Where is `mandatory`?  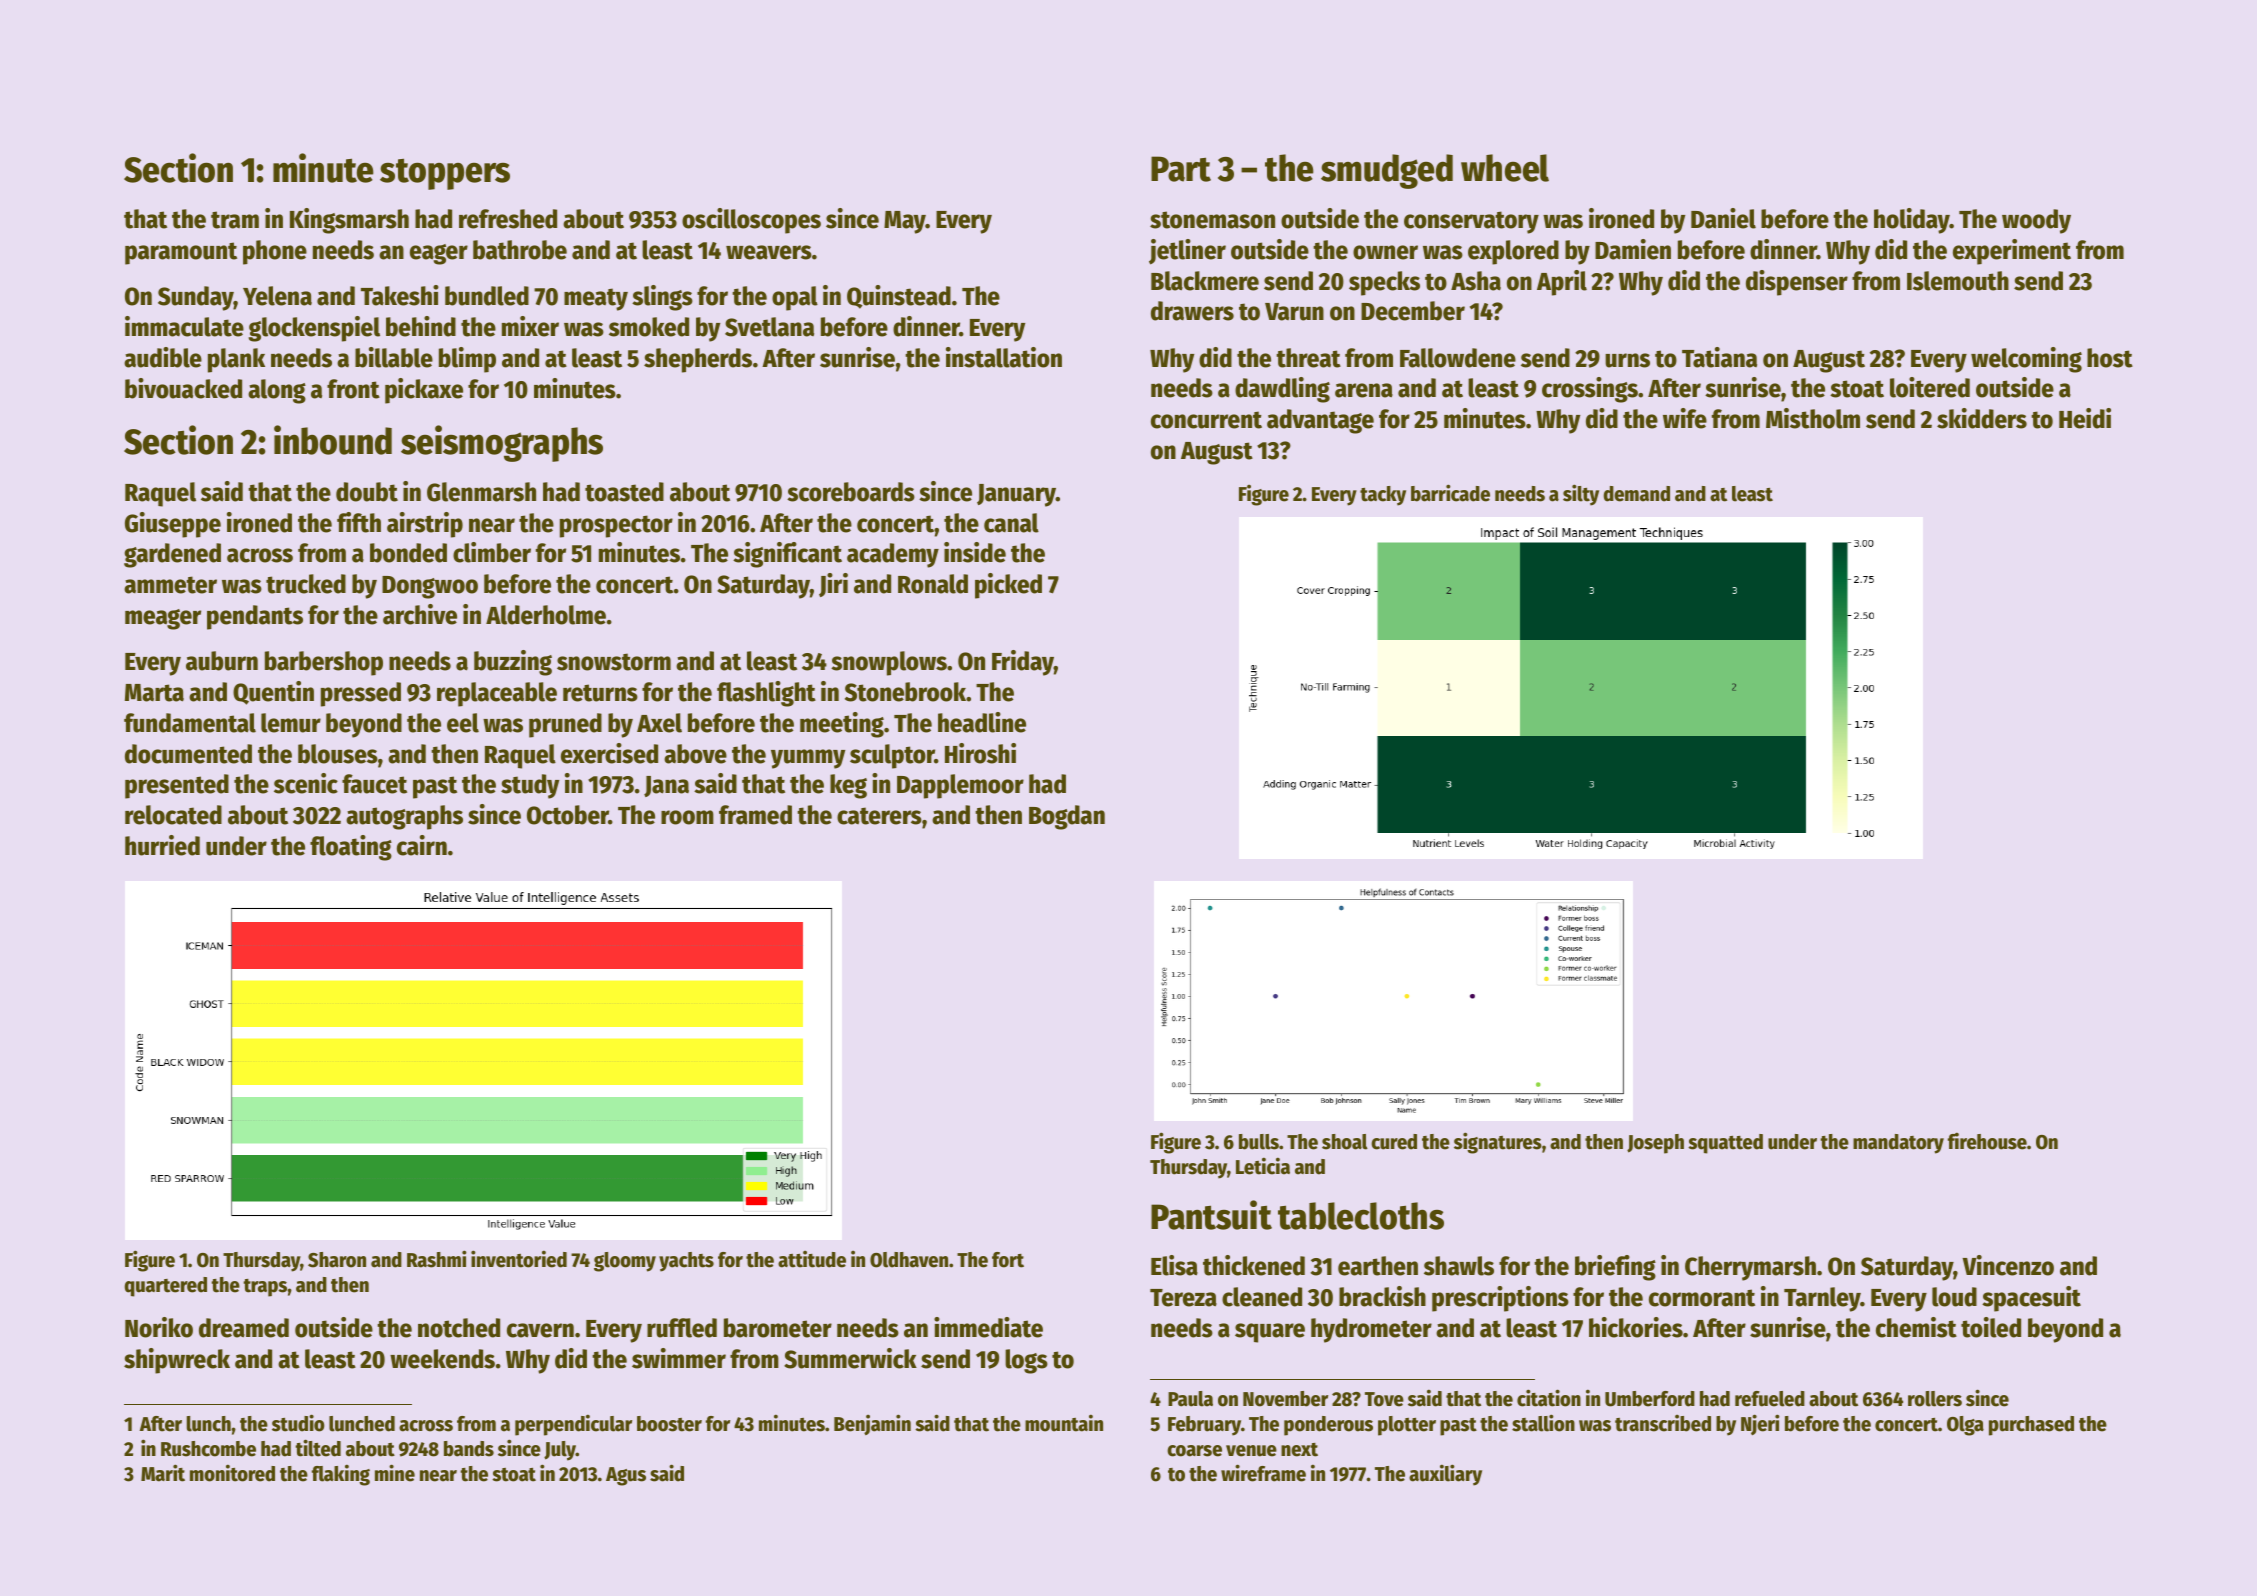 mandatory is located at coordinates (1898, 1144).
